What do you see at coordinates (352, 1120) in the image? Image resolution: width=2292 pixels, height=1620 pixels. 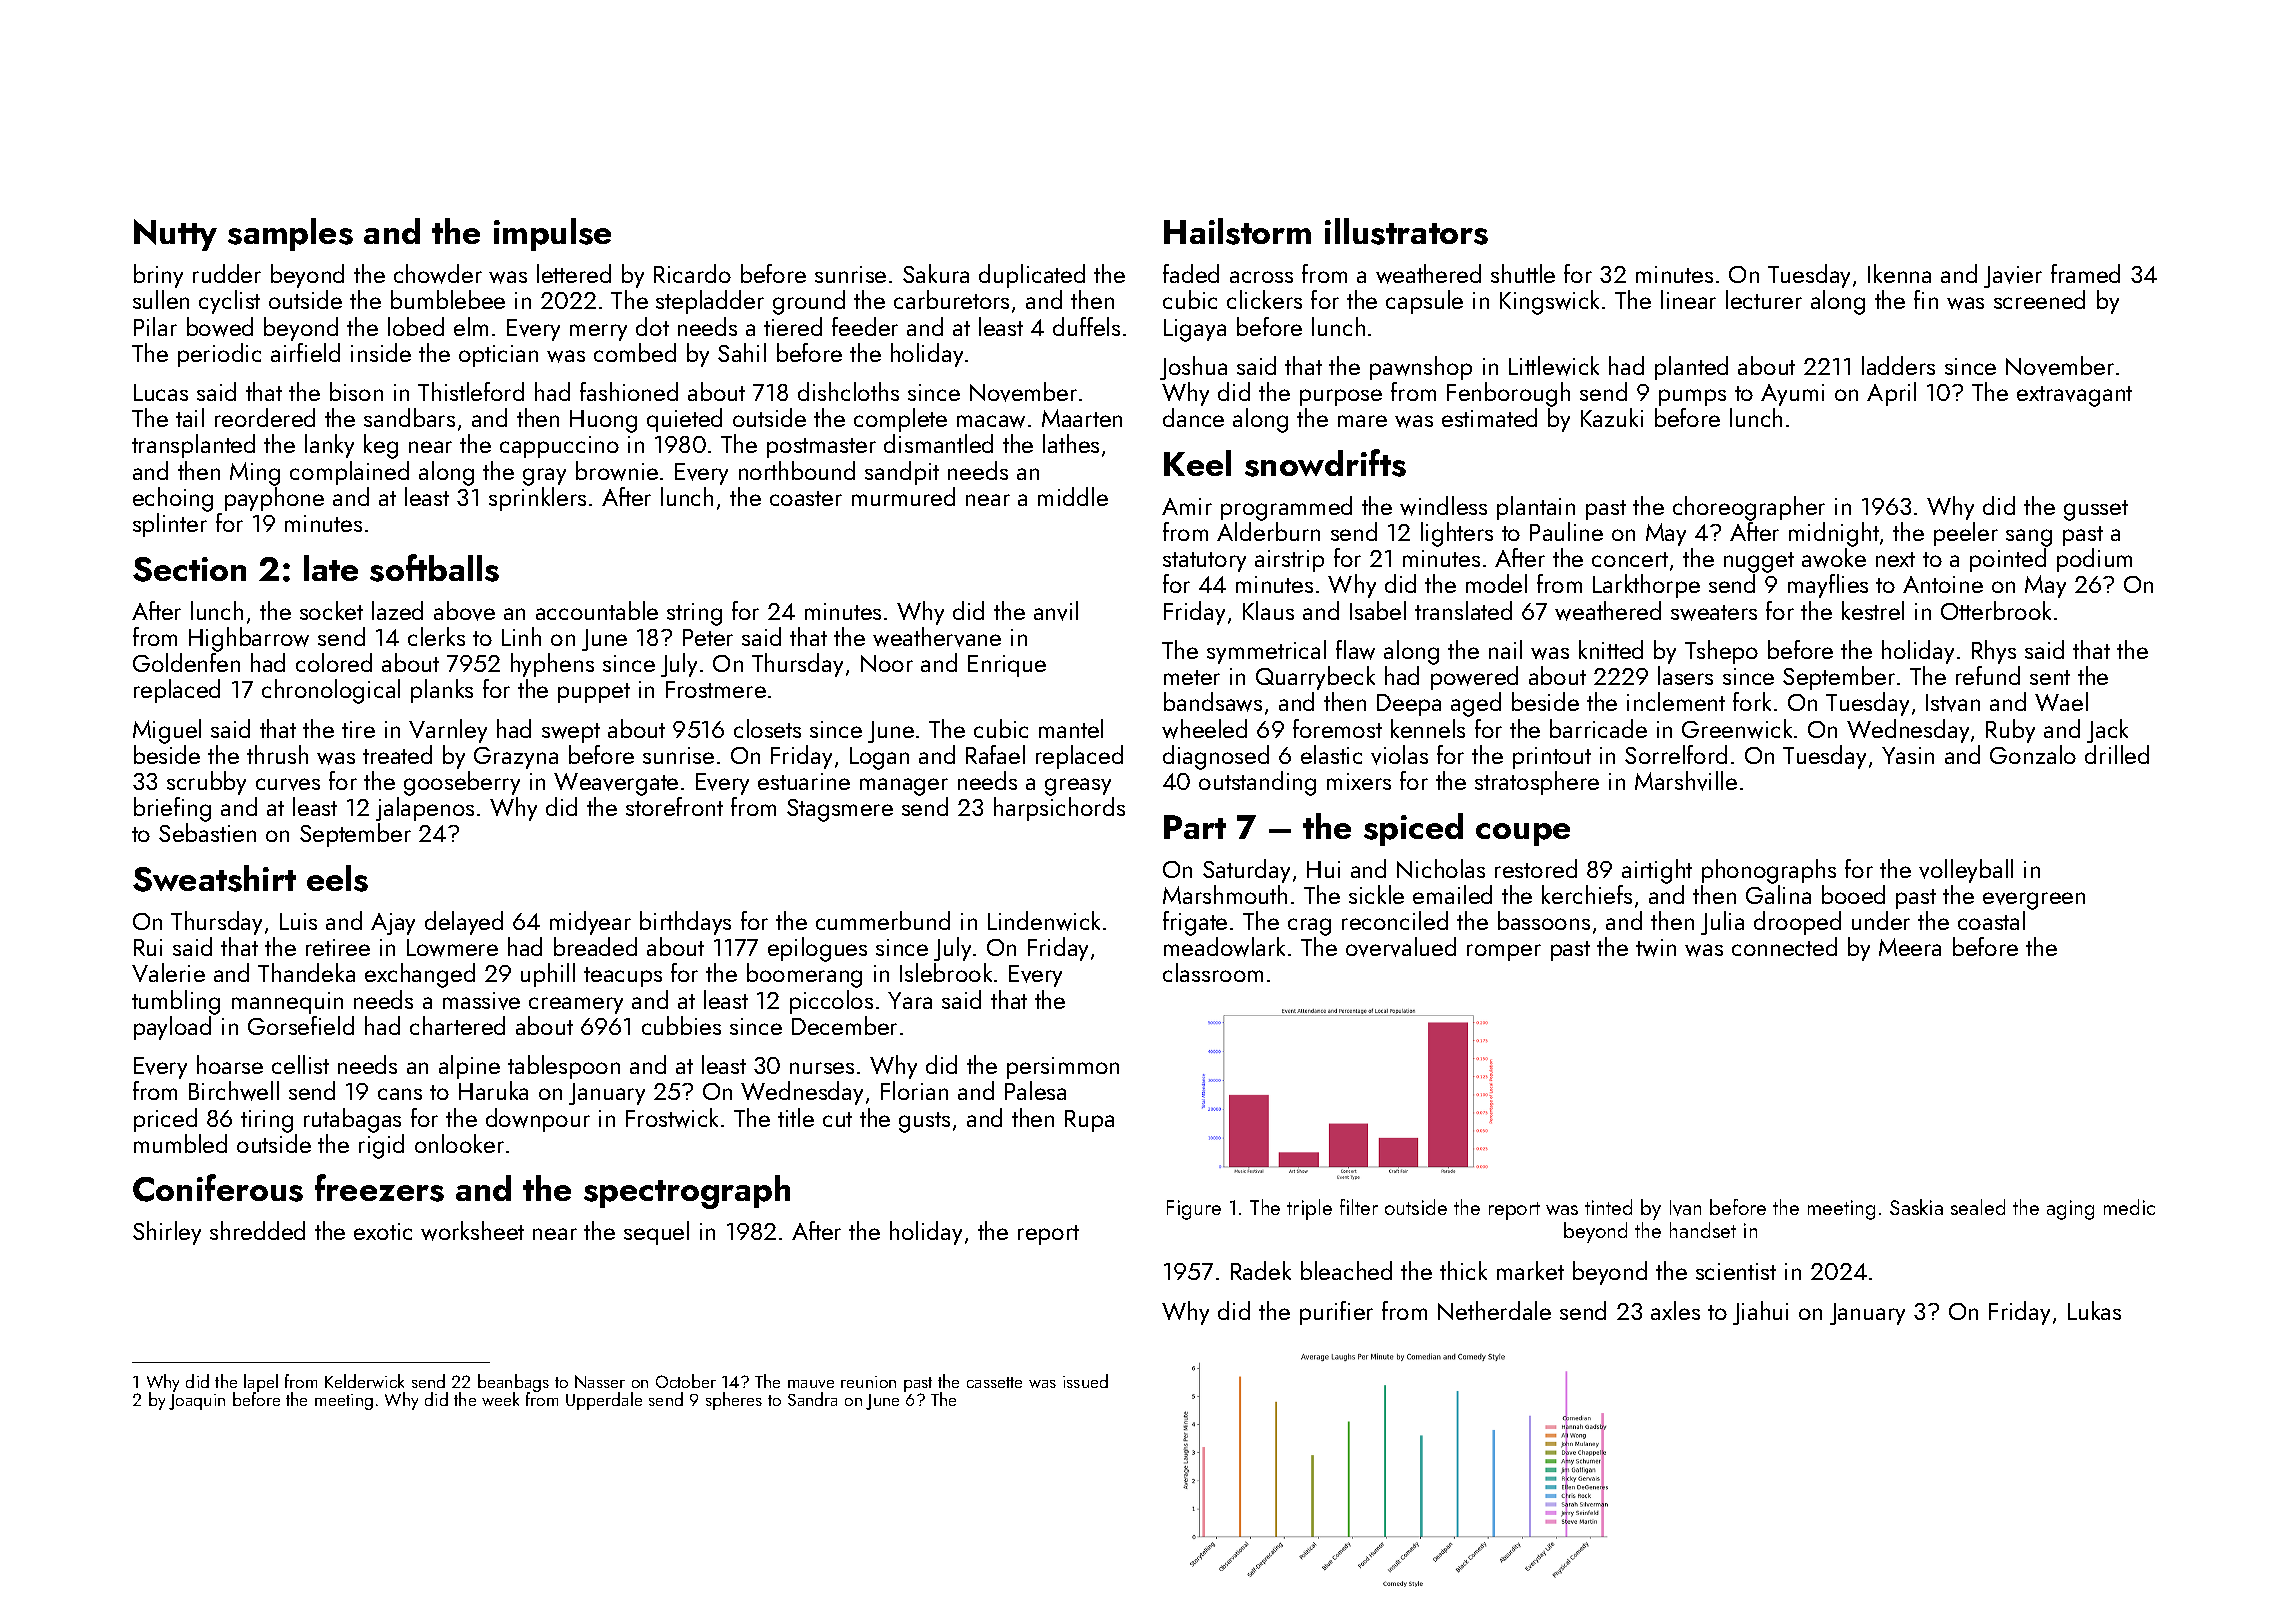 I see `rutabagas` at bounding box center [352, 1120].
